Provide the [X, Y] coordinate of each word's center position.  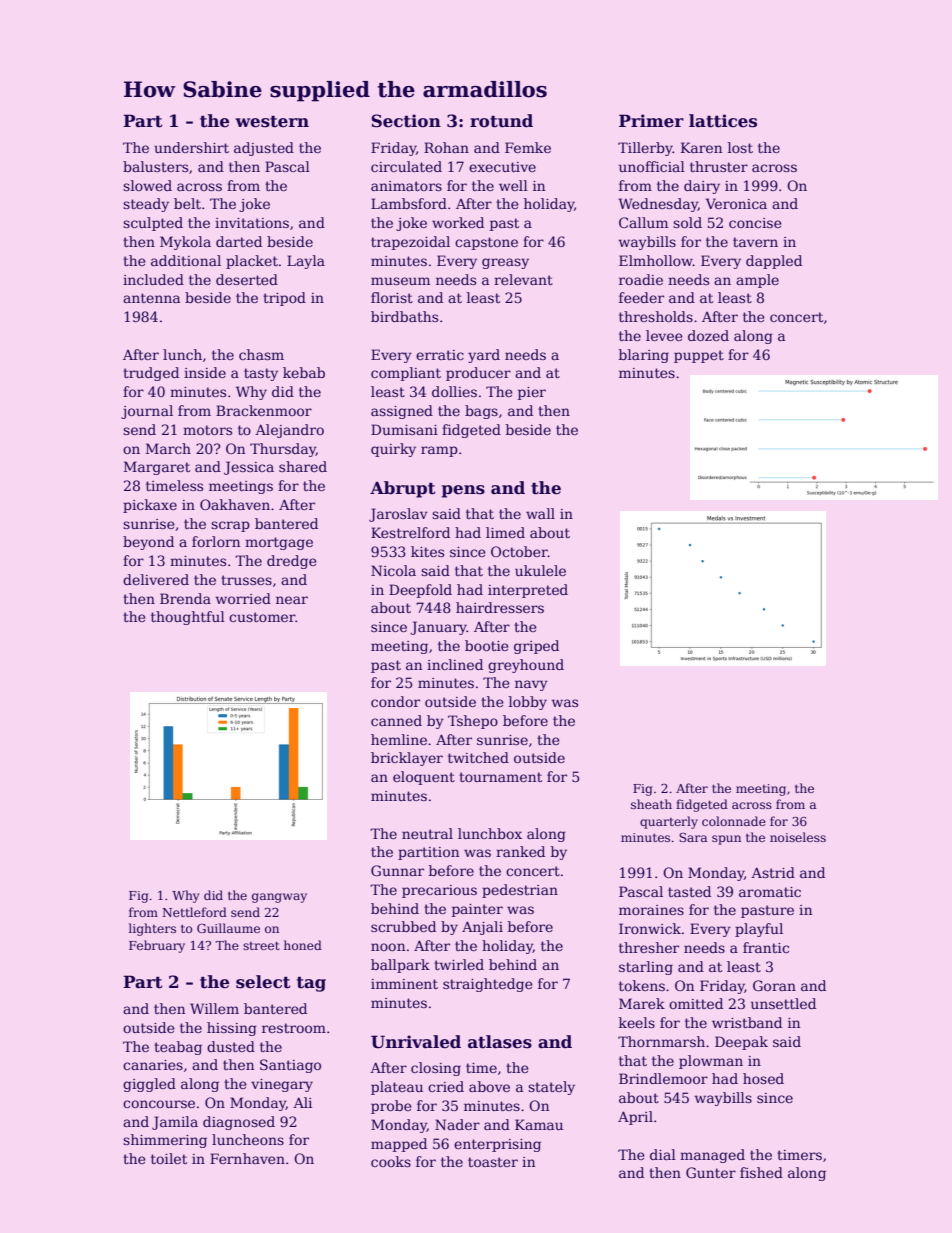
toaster [493, 1162]
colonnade [734, 821]
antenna [151, 298]
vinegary [282, 1085]
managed [712, 1156]
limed [505, 532]
